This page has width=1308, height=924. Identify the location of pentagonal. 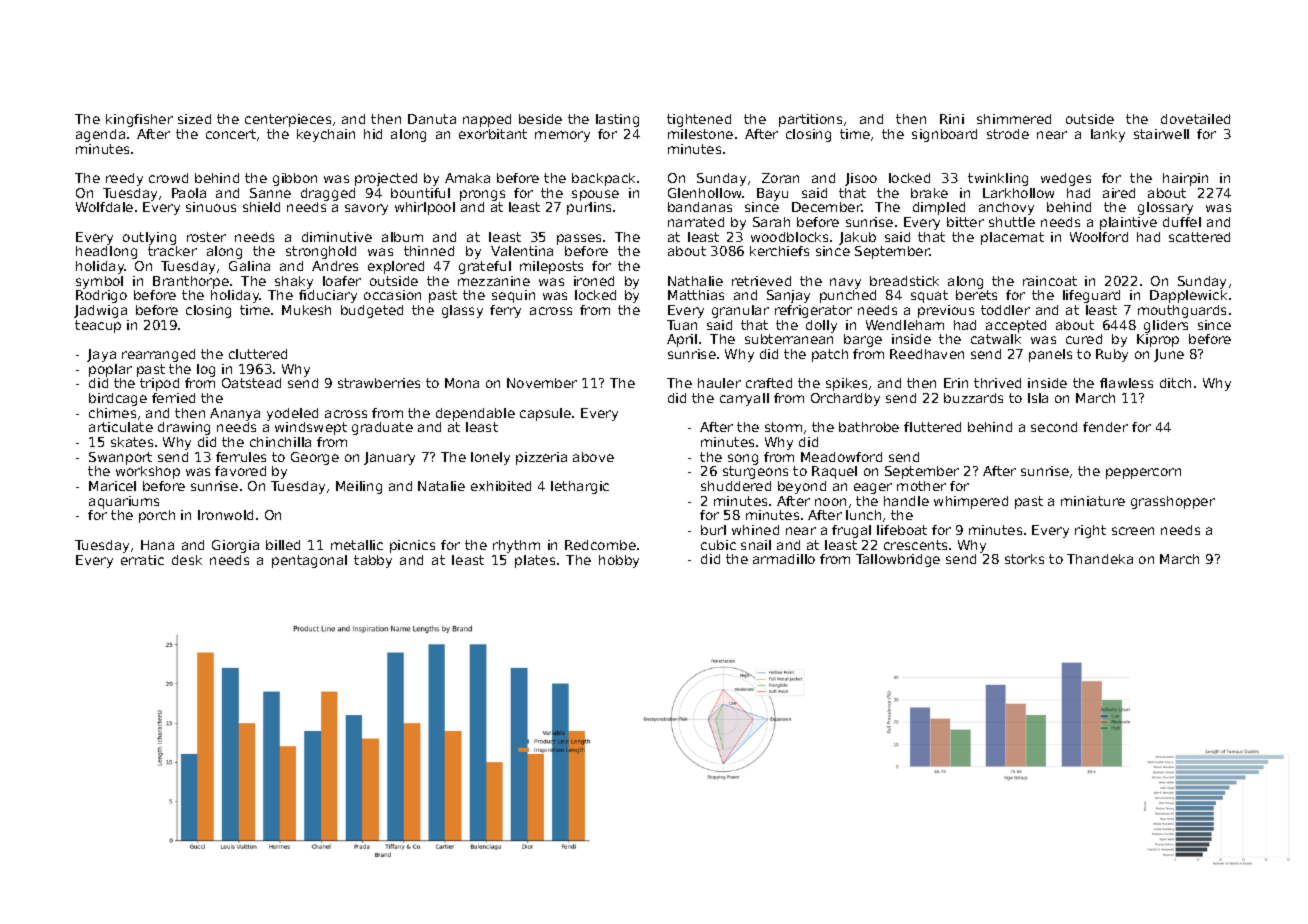
(309, 561).
